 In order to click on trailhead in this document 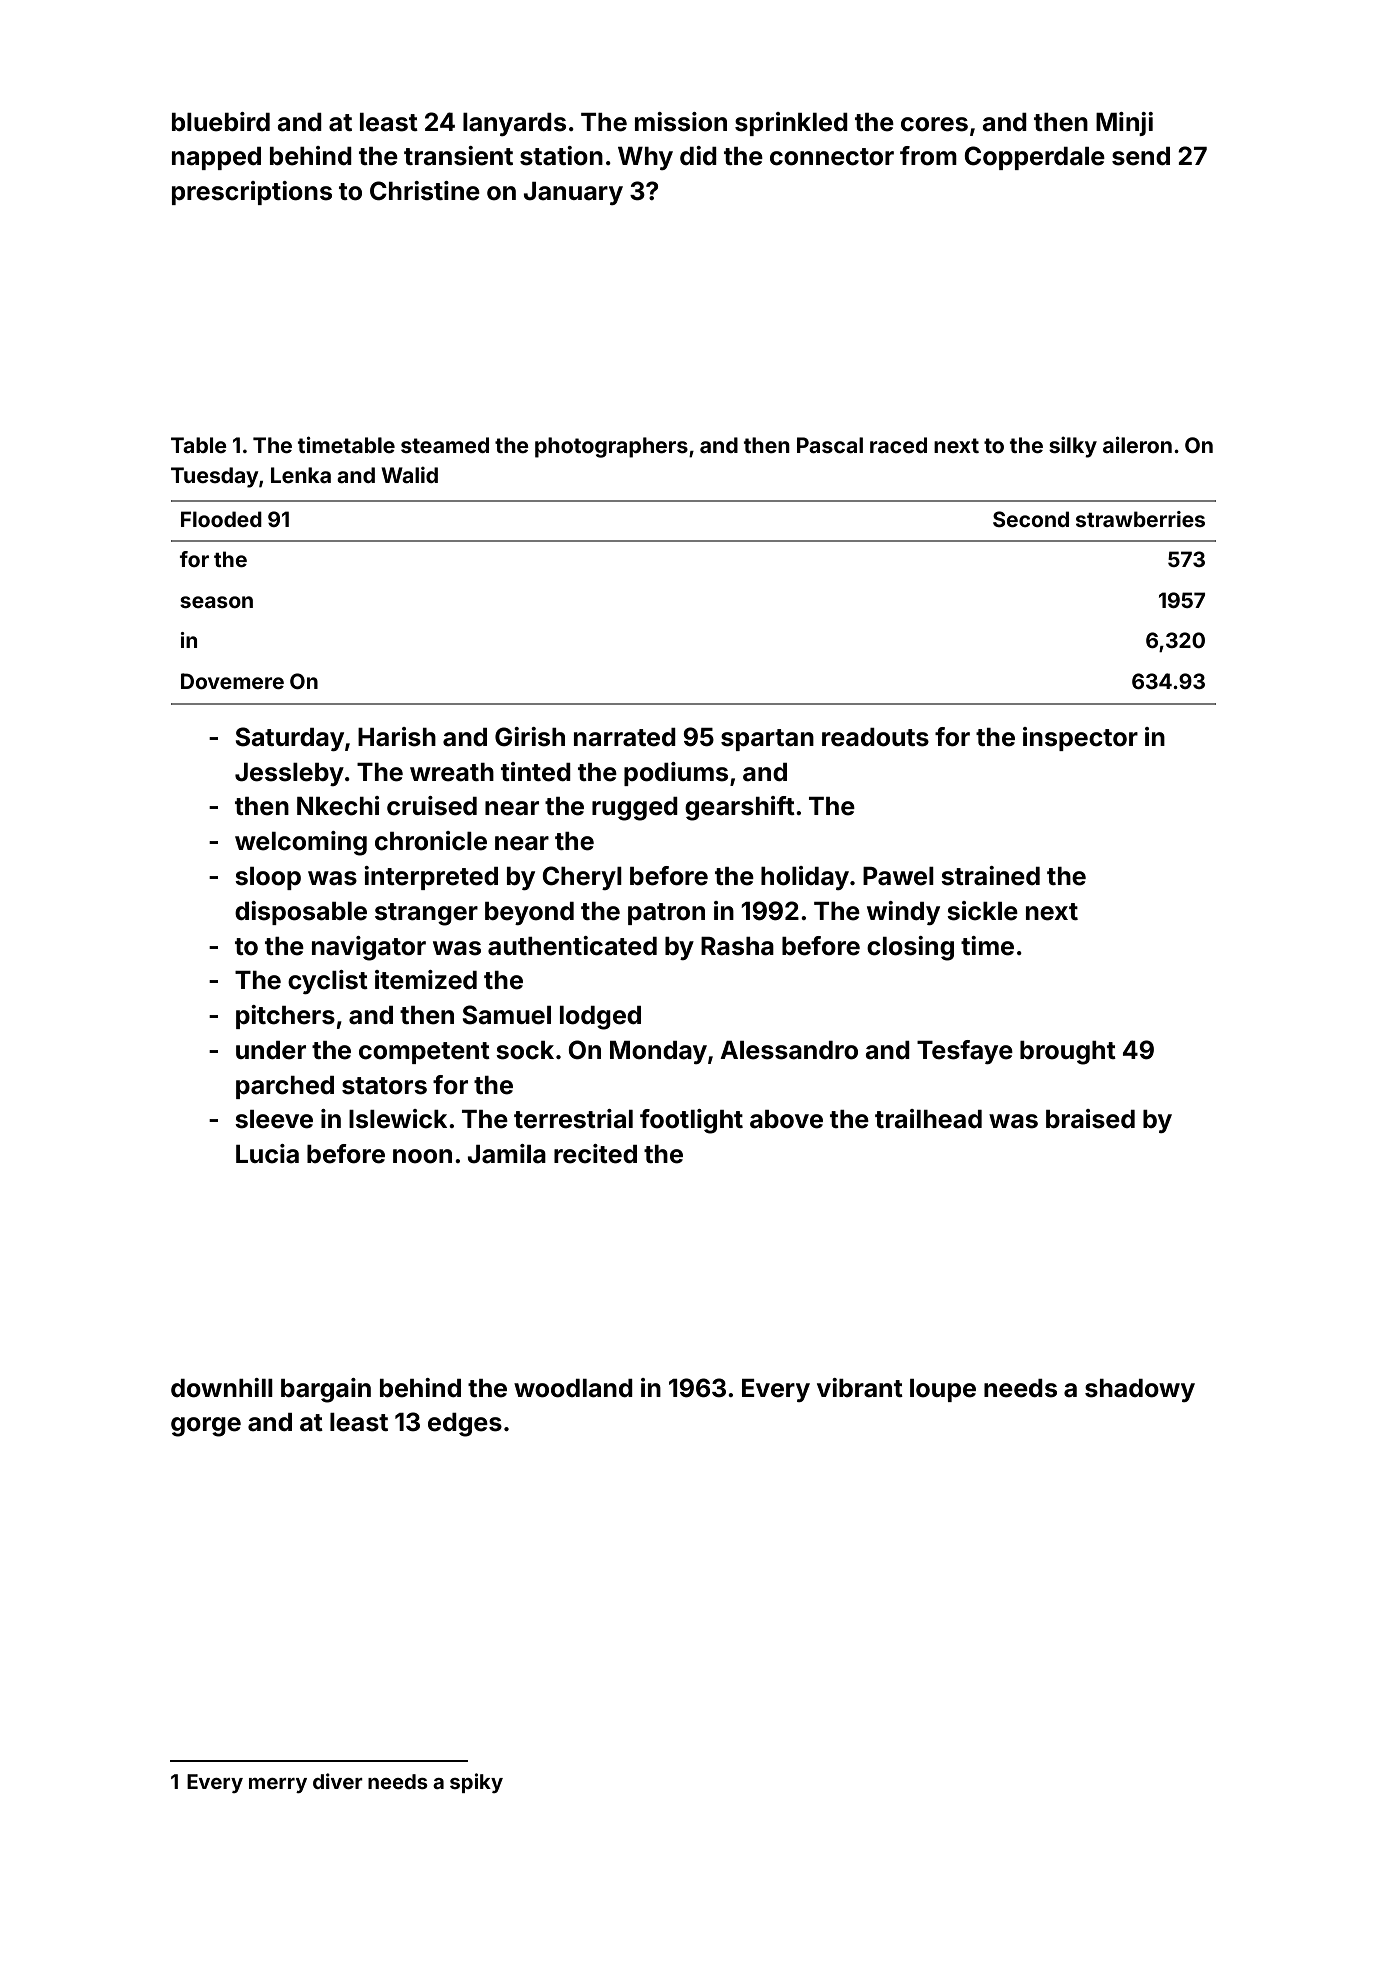, I will do `click(928, 1119)`.
